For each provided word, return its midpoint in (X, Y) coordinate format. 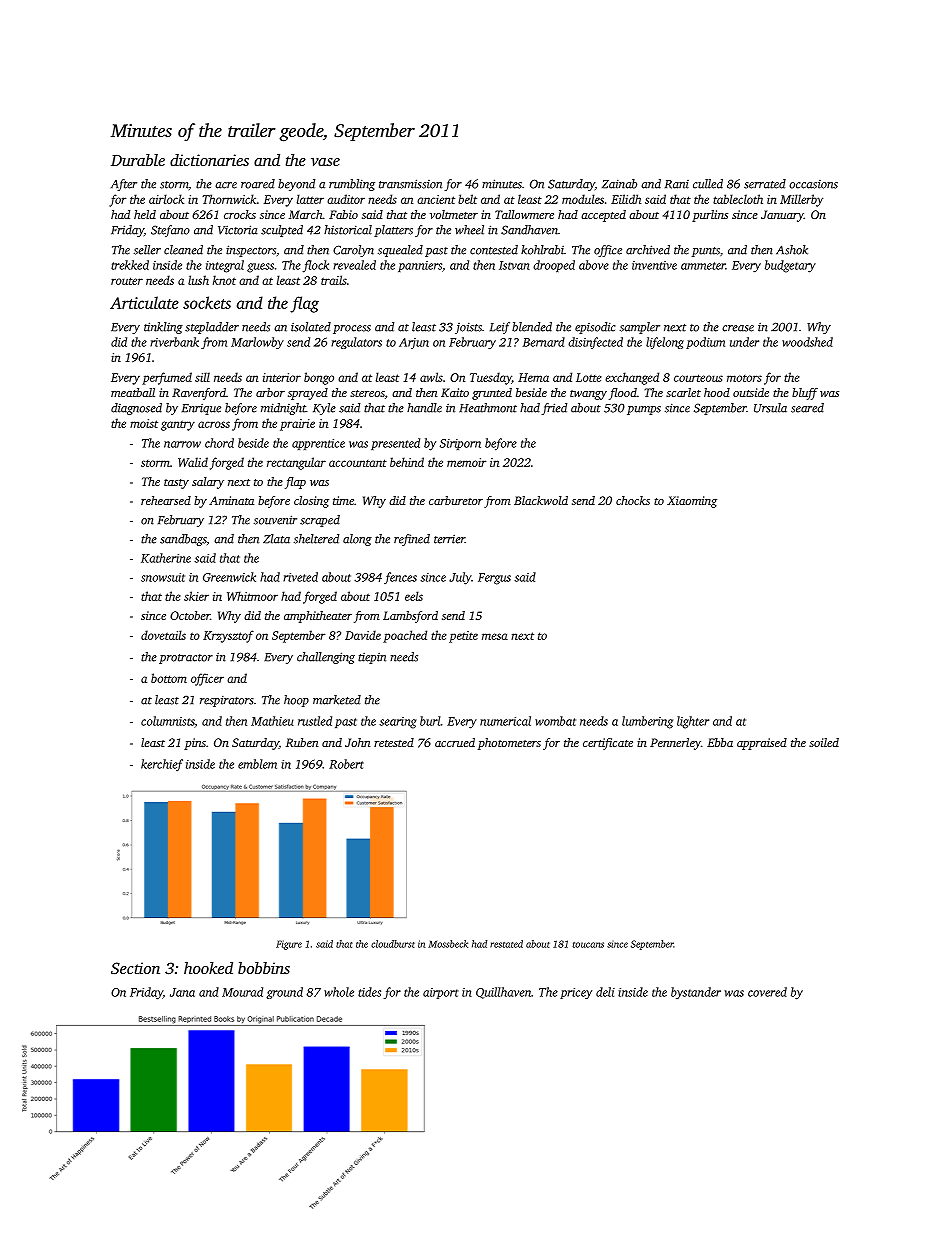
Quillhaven (503, 993)
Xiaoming (692, 502)
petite (463, 637)
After (124, 185)
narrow (182, 444)
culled (708, 184)
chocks (633, 500)
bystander (696, 993)
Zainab (619, 184)
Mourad (242, 992)
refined (412, 540)
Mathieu (272, 721)
